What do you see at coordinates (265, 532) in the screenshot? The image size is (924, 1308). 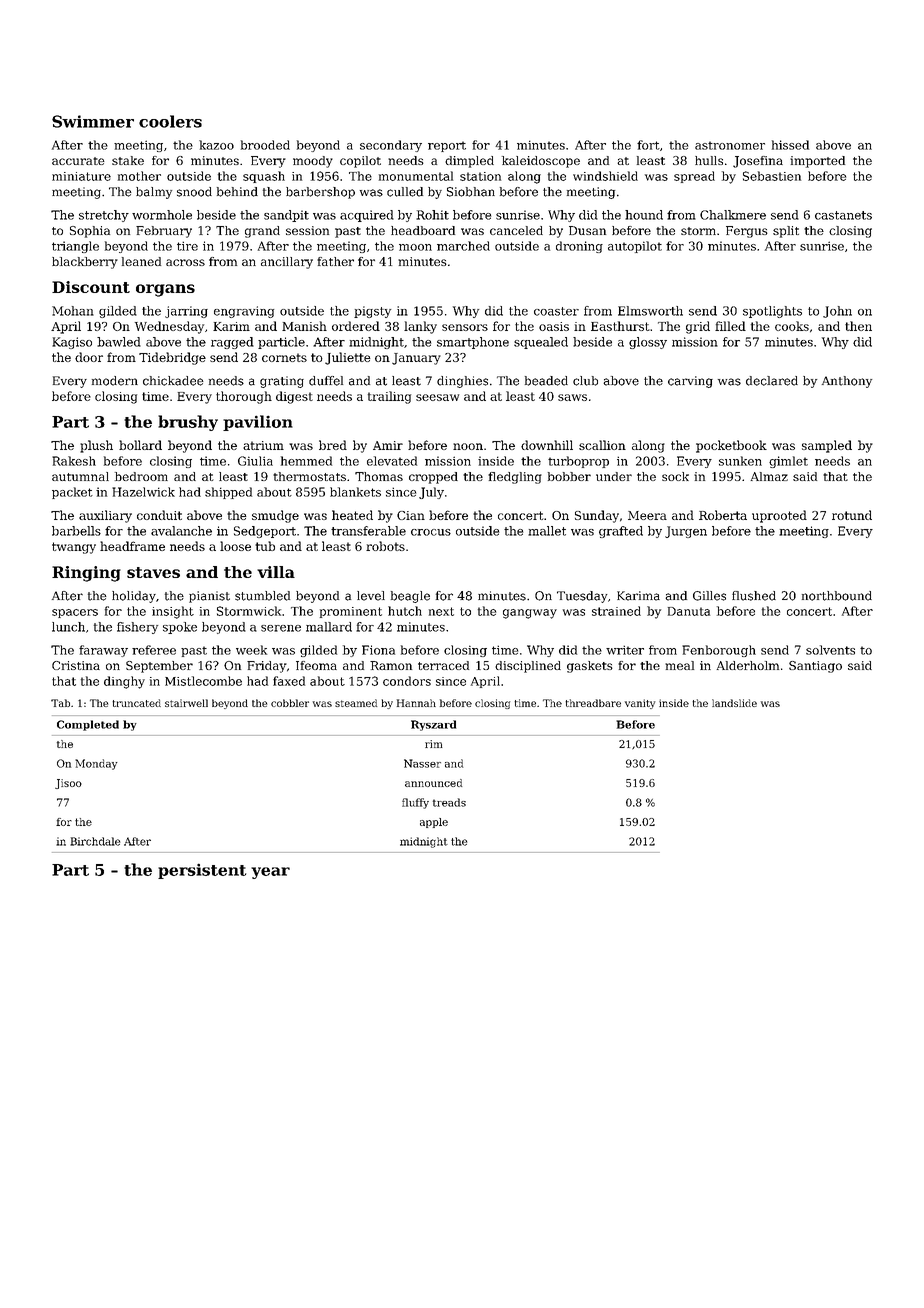 I see `Sedgeport` at bounding box center [265, 532].
